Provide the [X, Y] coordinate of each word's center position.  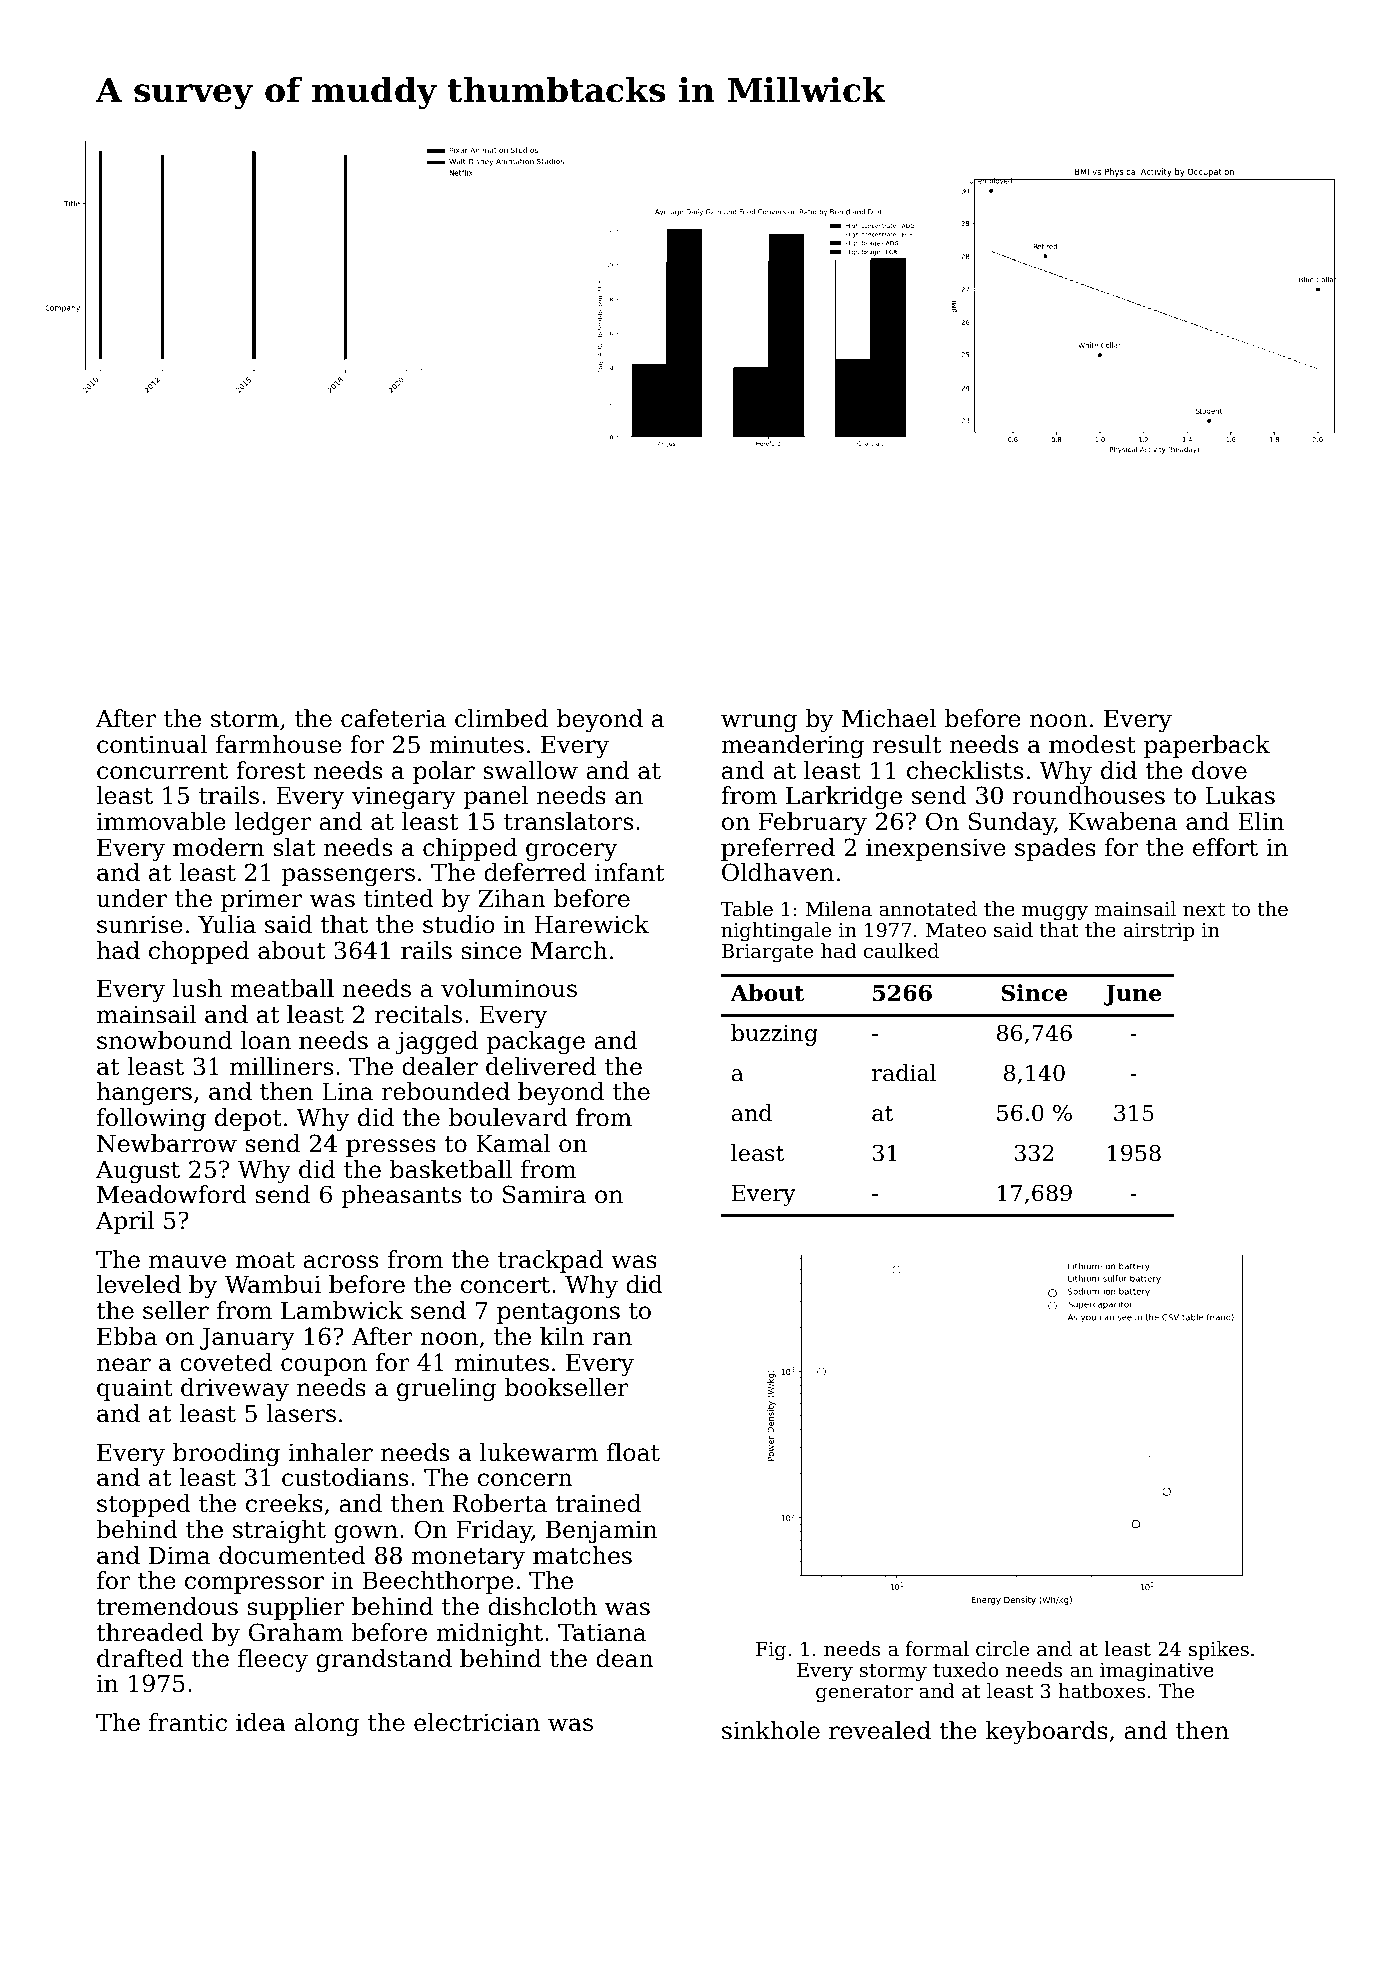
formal [937, 1648]
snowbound [164, 1040]
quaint [135, 1389]
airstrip [1159, 932]
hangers [144, 1093]
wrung [759, 723]
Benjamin [601, 1531]
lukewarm [539, 1452]
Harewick [591, 924]
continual [152, 744]
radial [904, 1073]
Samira [544, 1194]
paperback [1207, 746]
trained [598, 1503]
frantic [188, 1722]
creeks [284, 1503]
